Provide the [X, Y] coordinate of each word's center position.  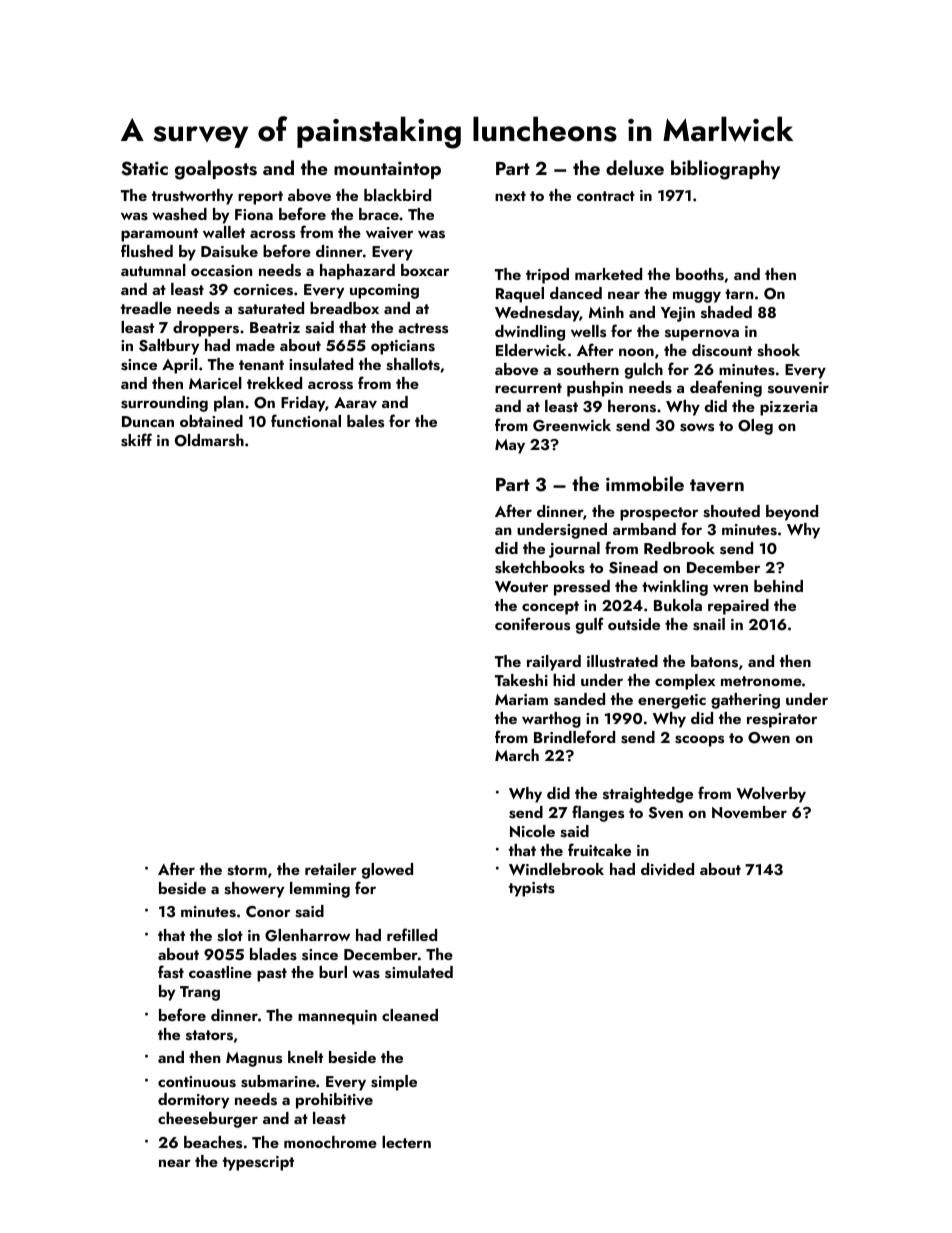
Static [144, 168]
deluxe [635, 167]
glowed [387, 871]
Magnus [254, 1059]
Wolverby [771, 795]
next [510, 196]
